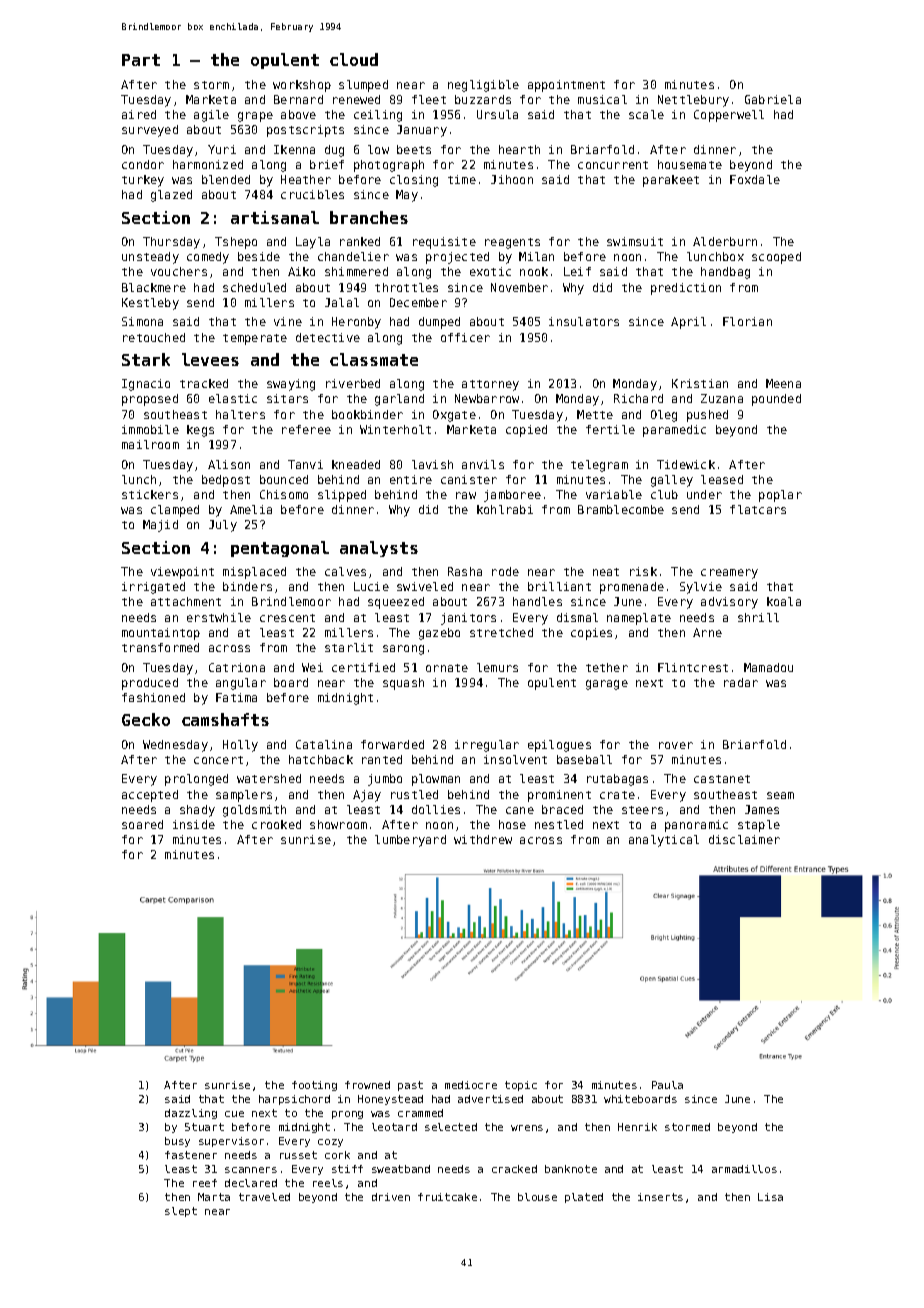 The image size is (924, 1308). Describe the element at coordinates (755, 179) in the screenshot. I see `Foxdale` at that location.
